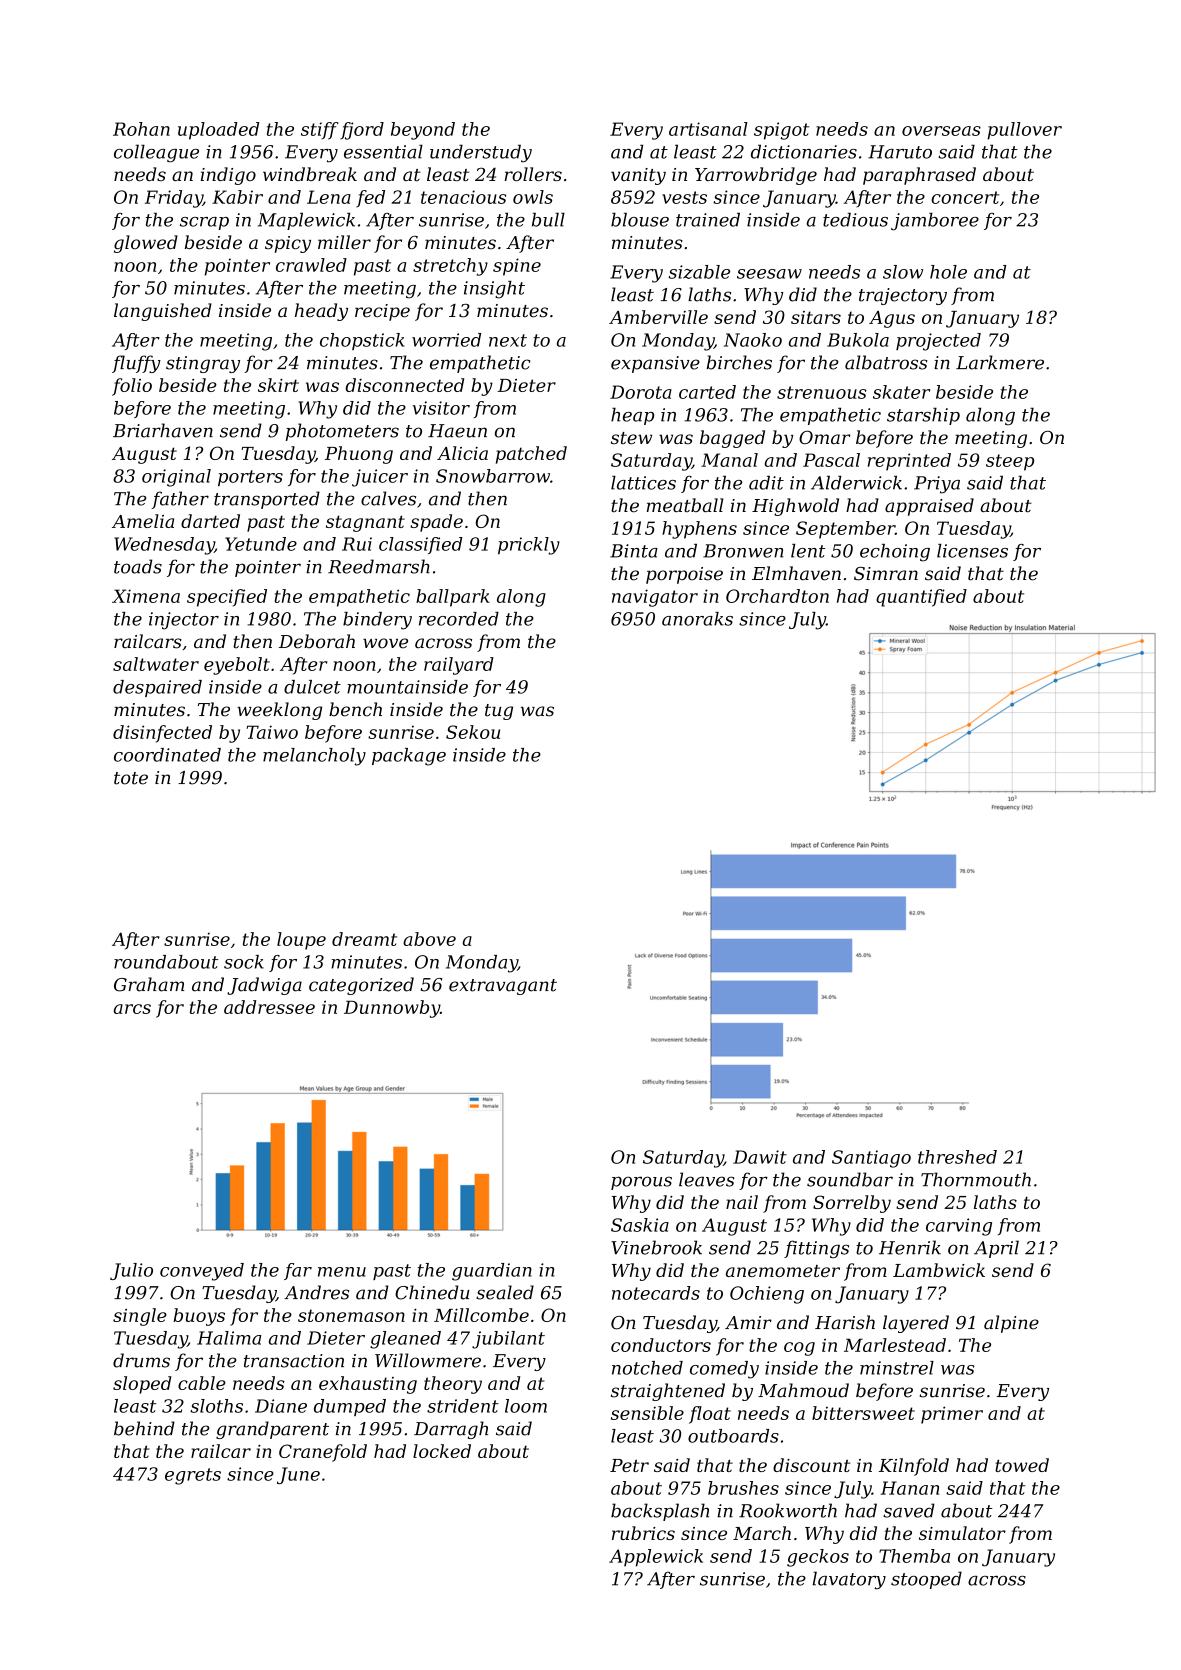 This document has height=1670, width=1181. What do you see at coordinates (199, 1317) in the document?
I see `buoys` at bounding box center [199, 1317].
